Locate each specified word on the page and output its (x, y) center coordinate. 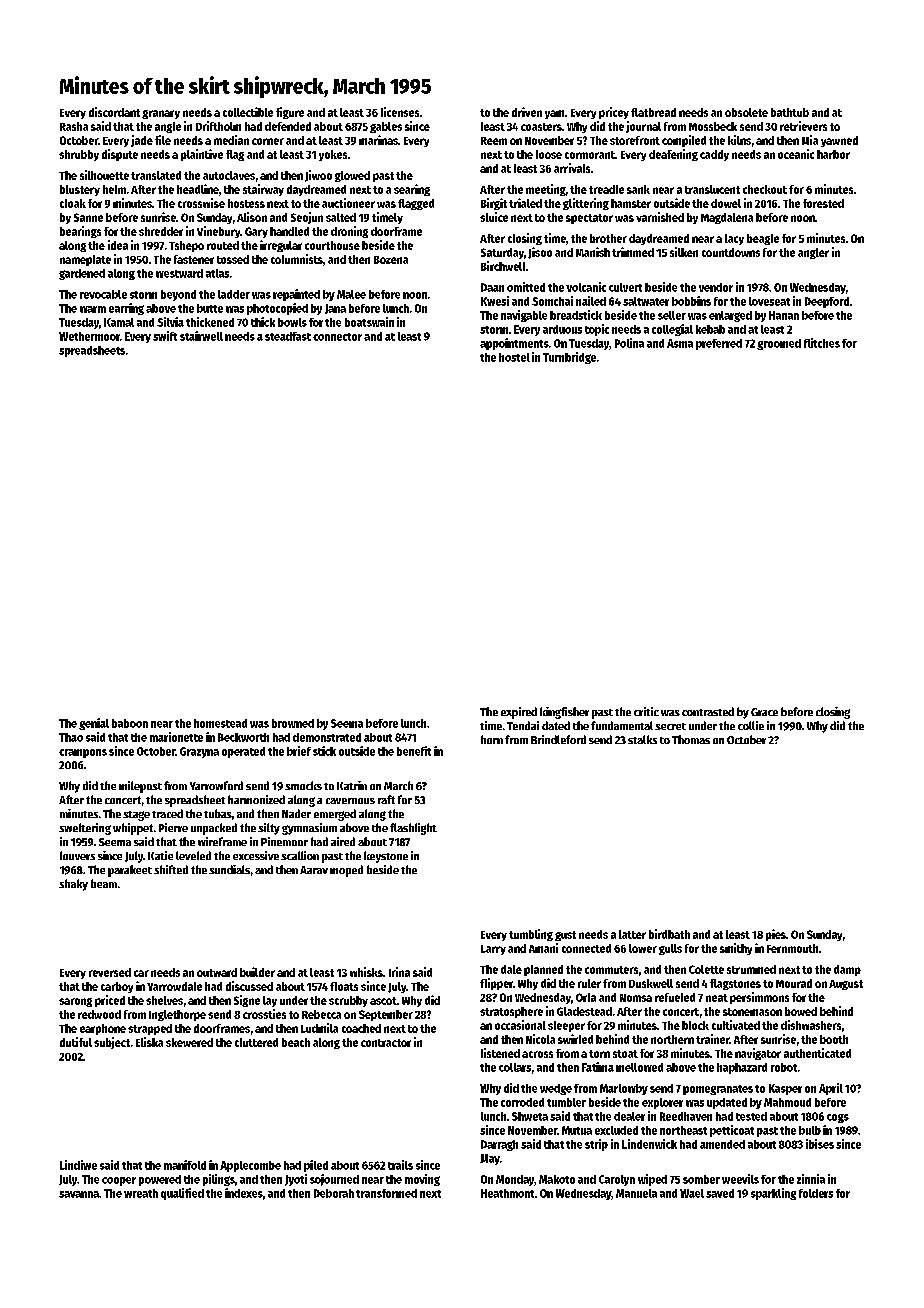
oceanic (796, 154)
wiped (652, 1180)
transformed (386, 1193)
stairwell (201, 336)
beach (296, 1042)
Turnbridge (569, 358)
